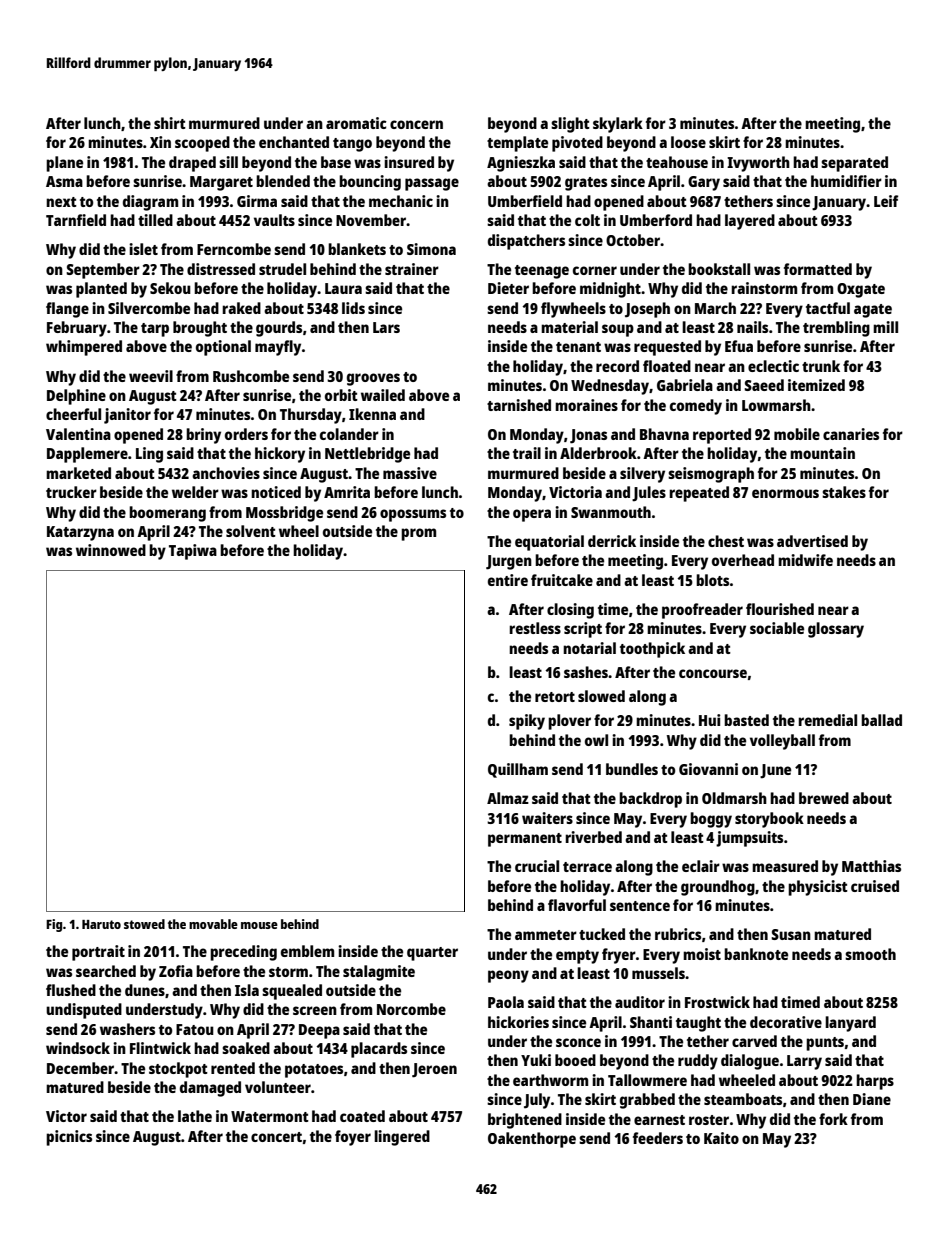 This image has height=1233, width=952. Describe the element at coordinates (226, 473) in the image. I see `anchovies` at that location.
